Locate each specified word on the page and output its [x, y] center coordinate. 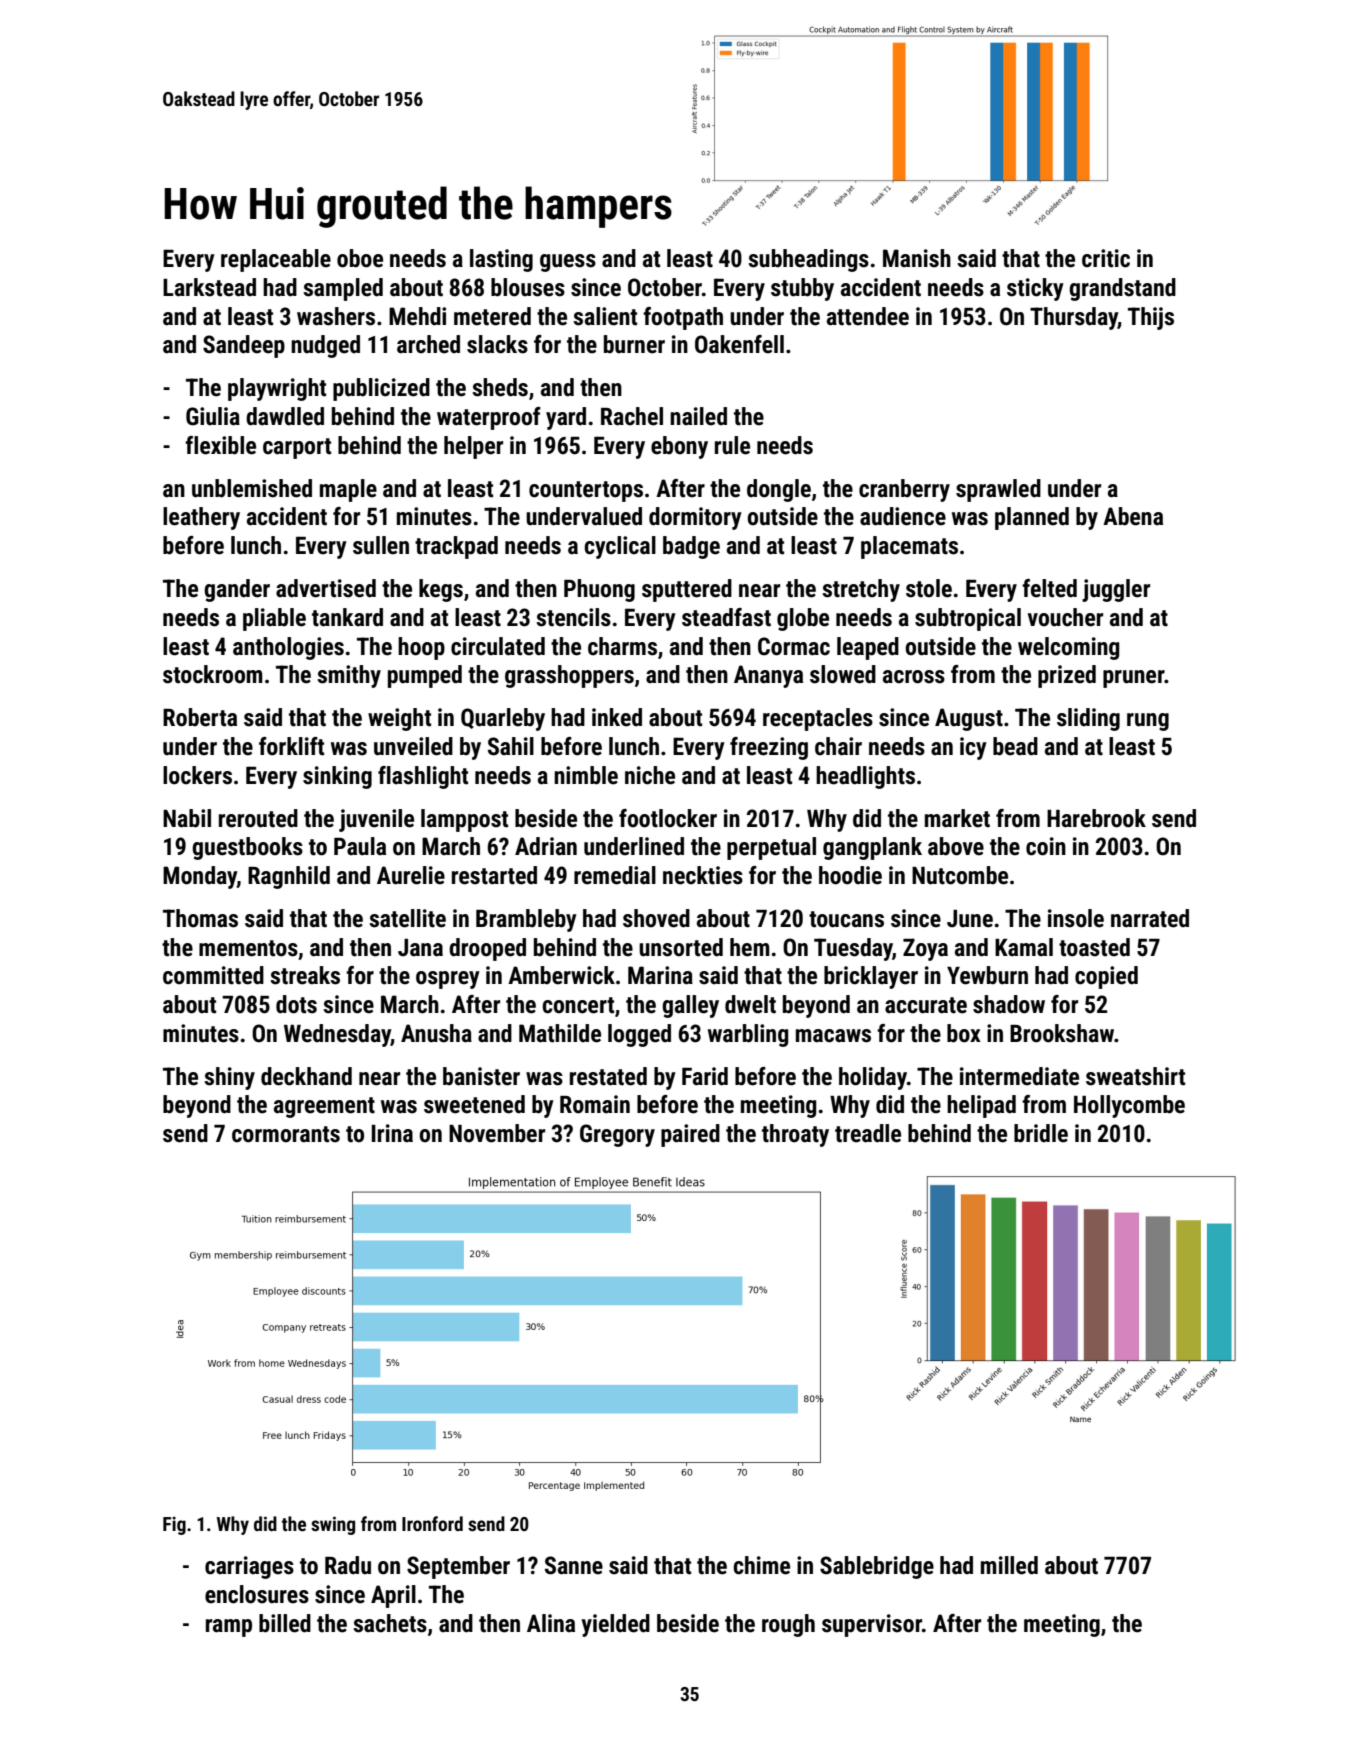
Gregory [617, 1135]
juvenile [376, 820]
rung [1148, 722]
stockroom [213, 674]
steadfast [726, 617]
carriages [249, 1567]
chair [838, 746]
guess [568, 263]
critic [1106, 258]
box [964, 1033]
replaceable [276, 260]
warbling [748, 1035]
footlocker [668, 818]
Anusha [436, 1033]
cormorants [286, 1134]
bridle [1041, 1133]
